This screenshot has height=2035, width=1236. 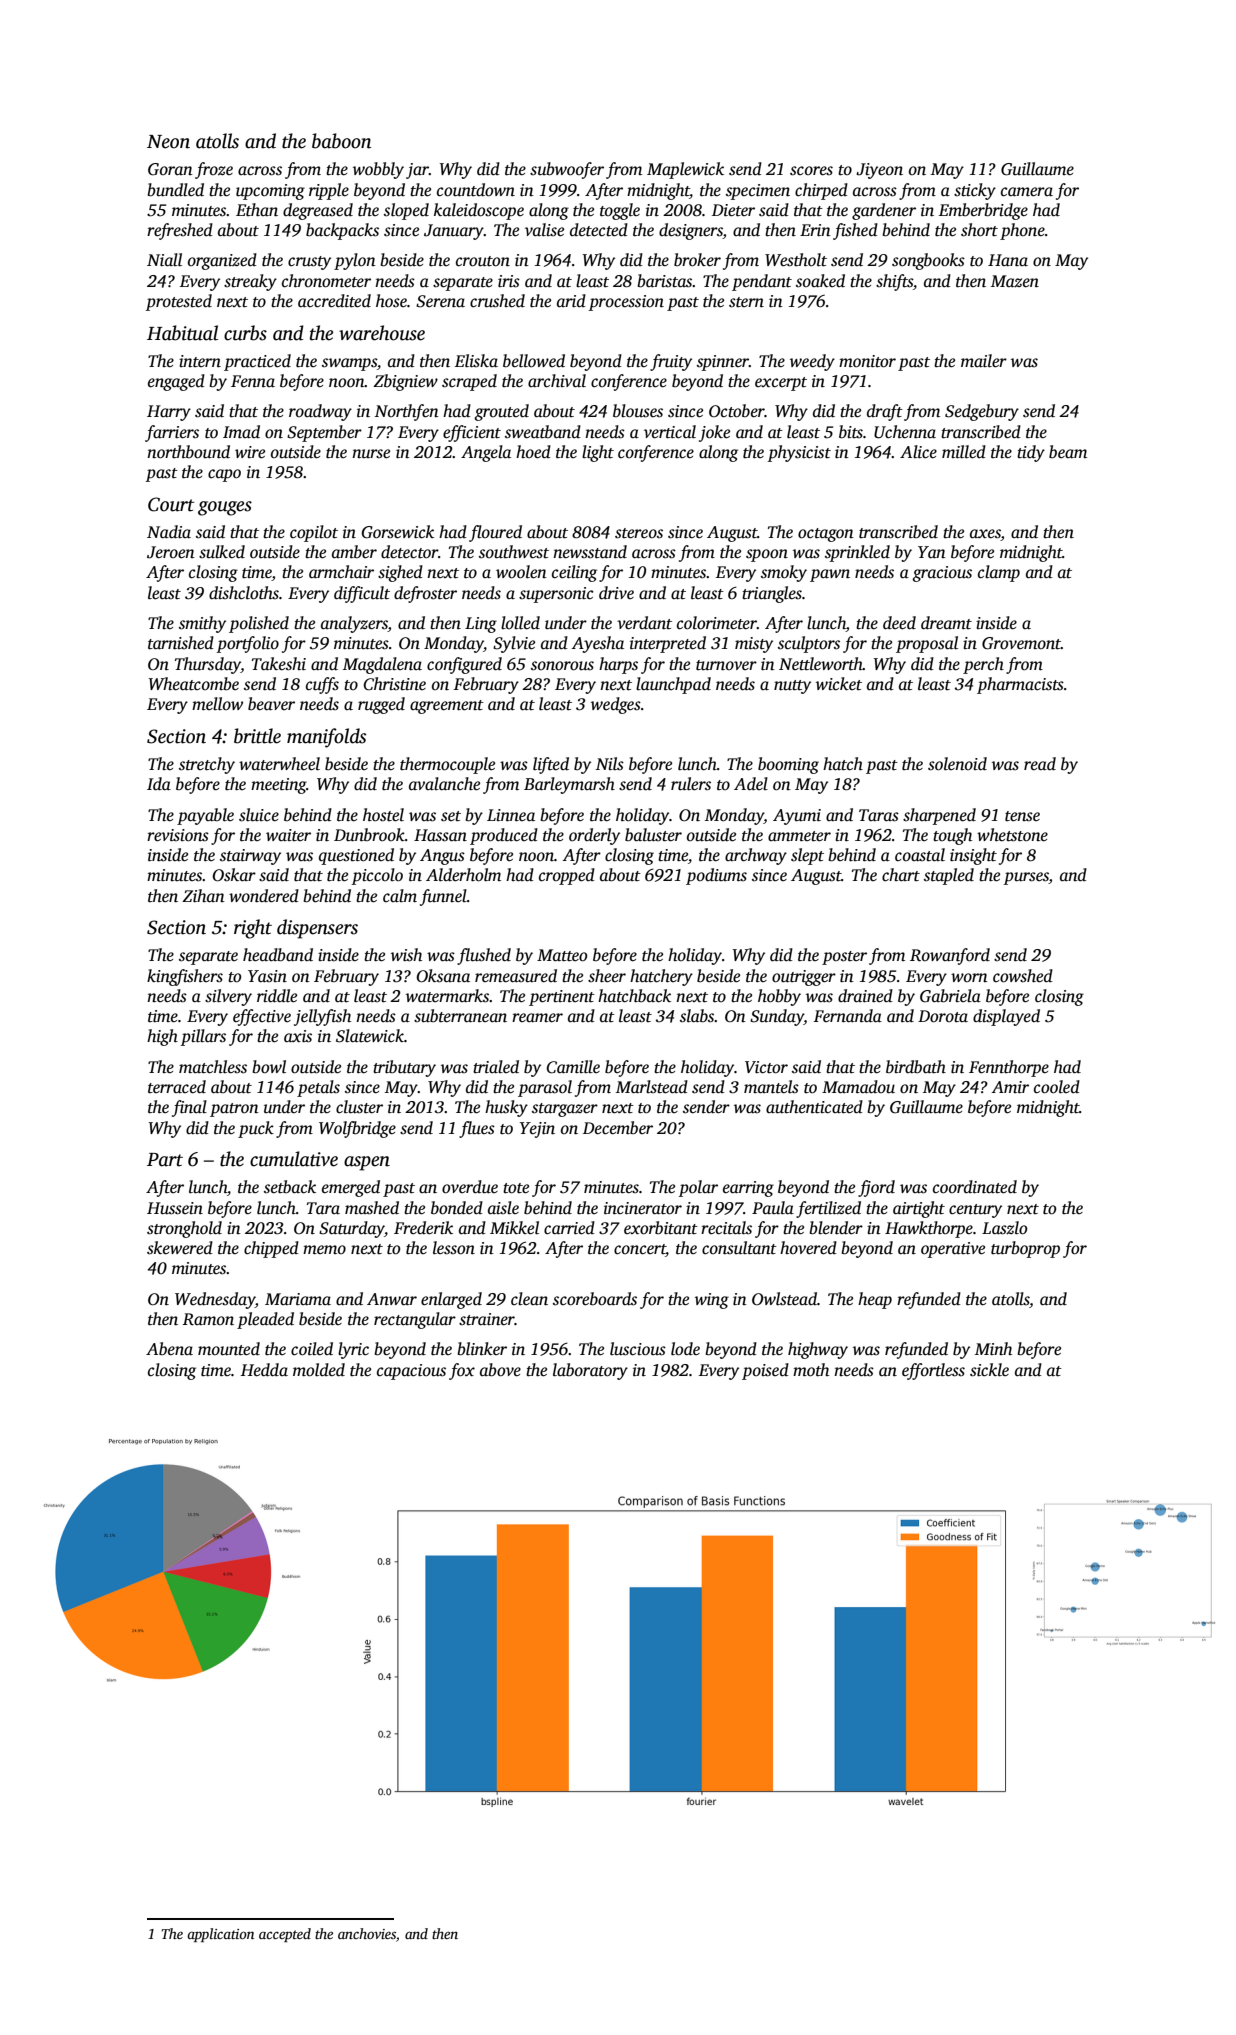 I want to click on moth, so click(x=811, y=1370).
